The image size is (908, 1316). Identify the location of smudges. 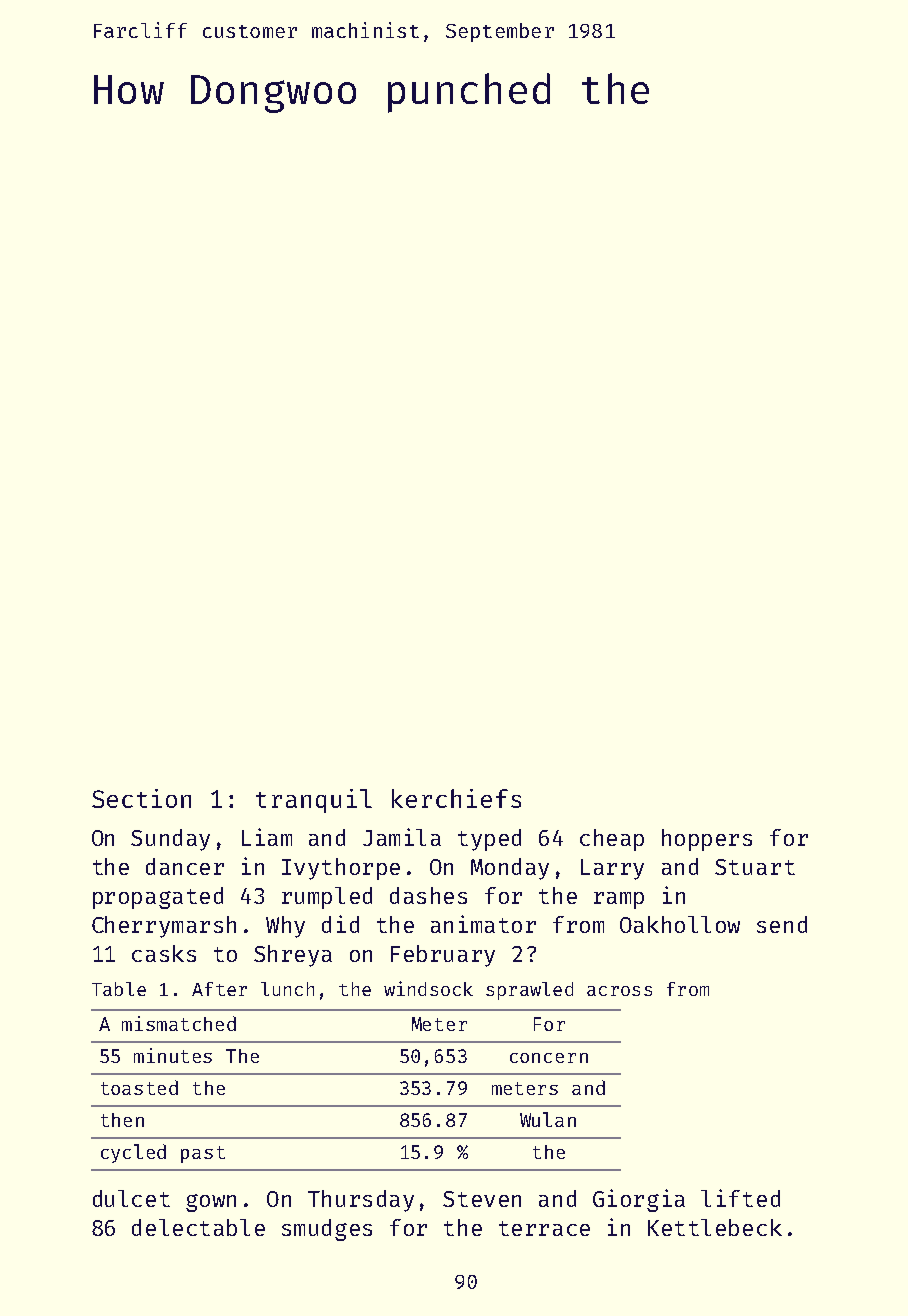
(327, 1230).
